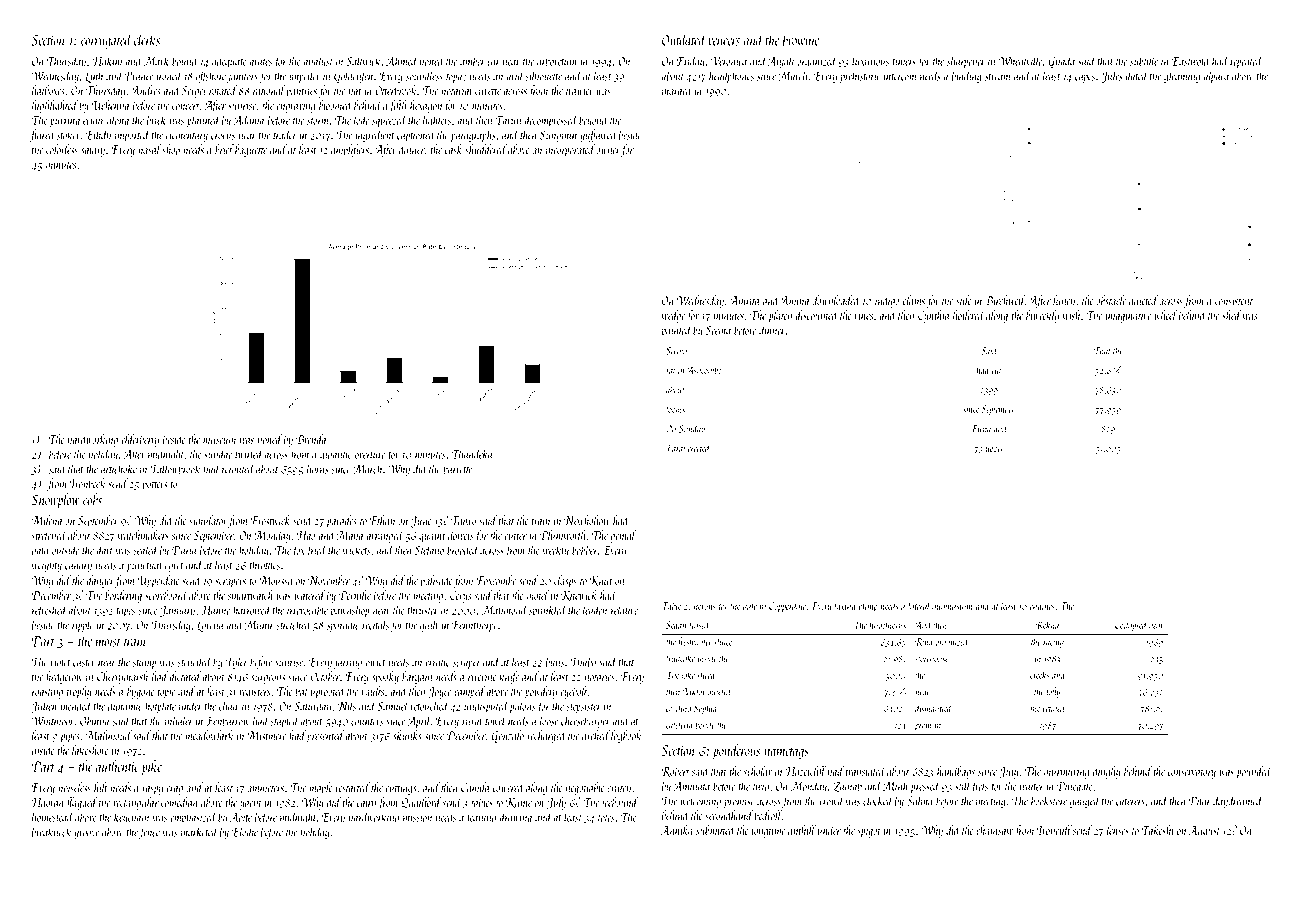 Image resolution: width=1308 pixels, height=924 pixels. I want to click on elderberry, so click(140, 440).
